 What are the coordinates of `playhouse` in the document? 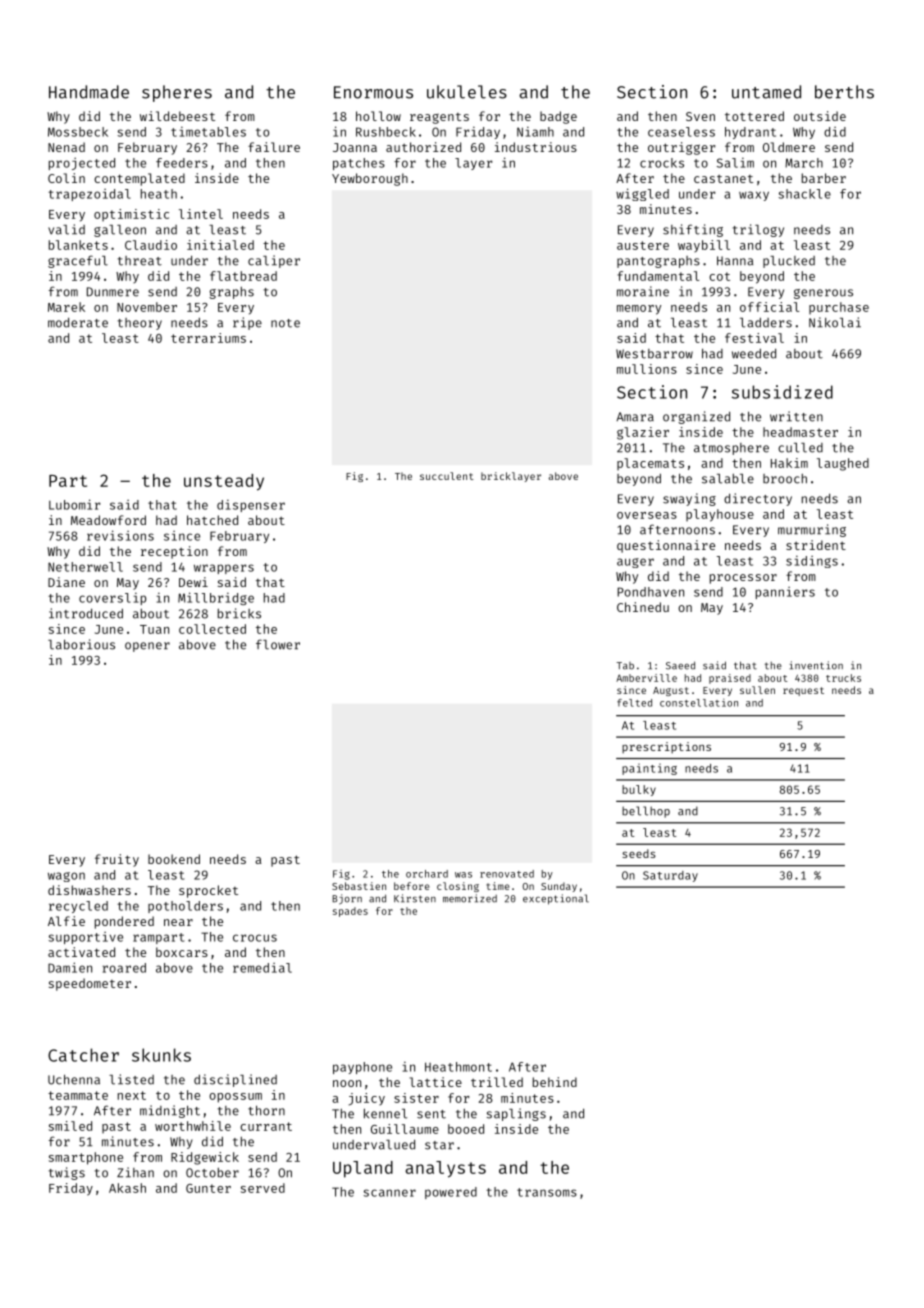 It's located at (720, 515).
